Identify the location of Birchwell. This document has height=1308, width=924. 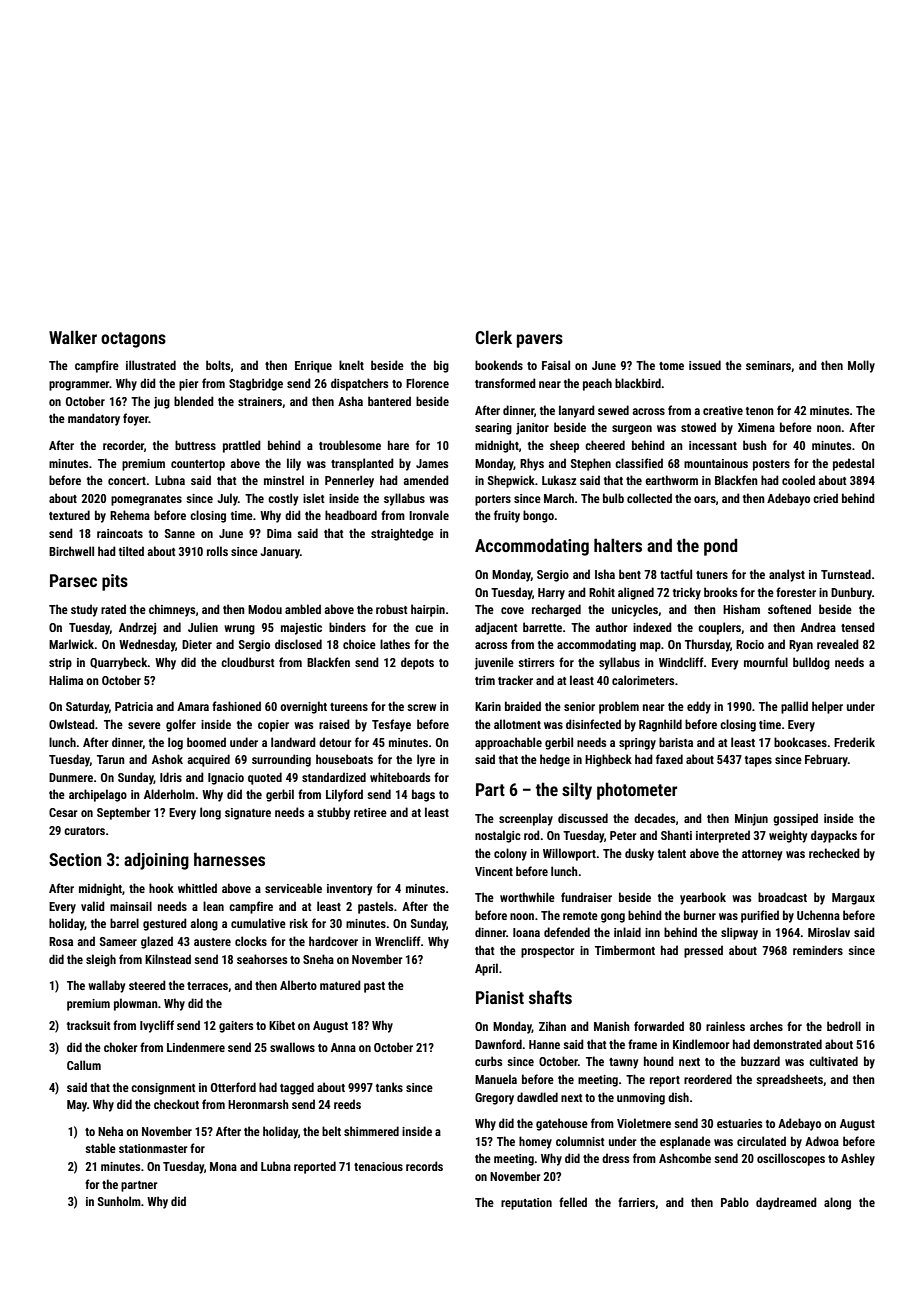
(71, 551).
